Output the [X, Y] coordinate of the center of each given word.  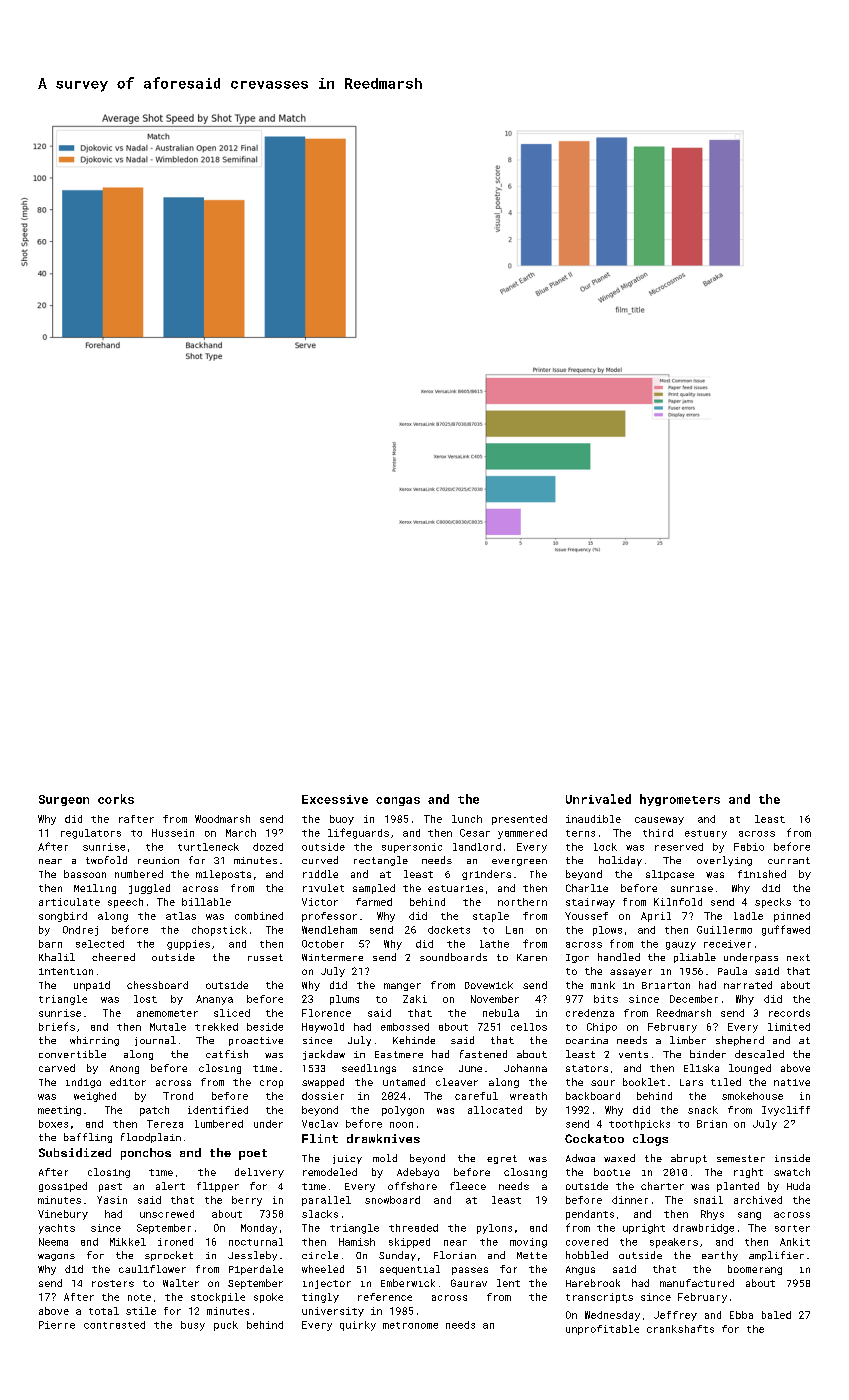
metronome [410, 1325]
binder [708, 1054]
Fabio [749, 847]
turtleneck [208, 847]
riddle [320, 874]
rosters [113, 1283]
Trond [178, 1096]
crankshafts [680, 1329]
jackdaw [324, 1055]
